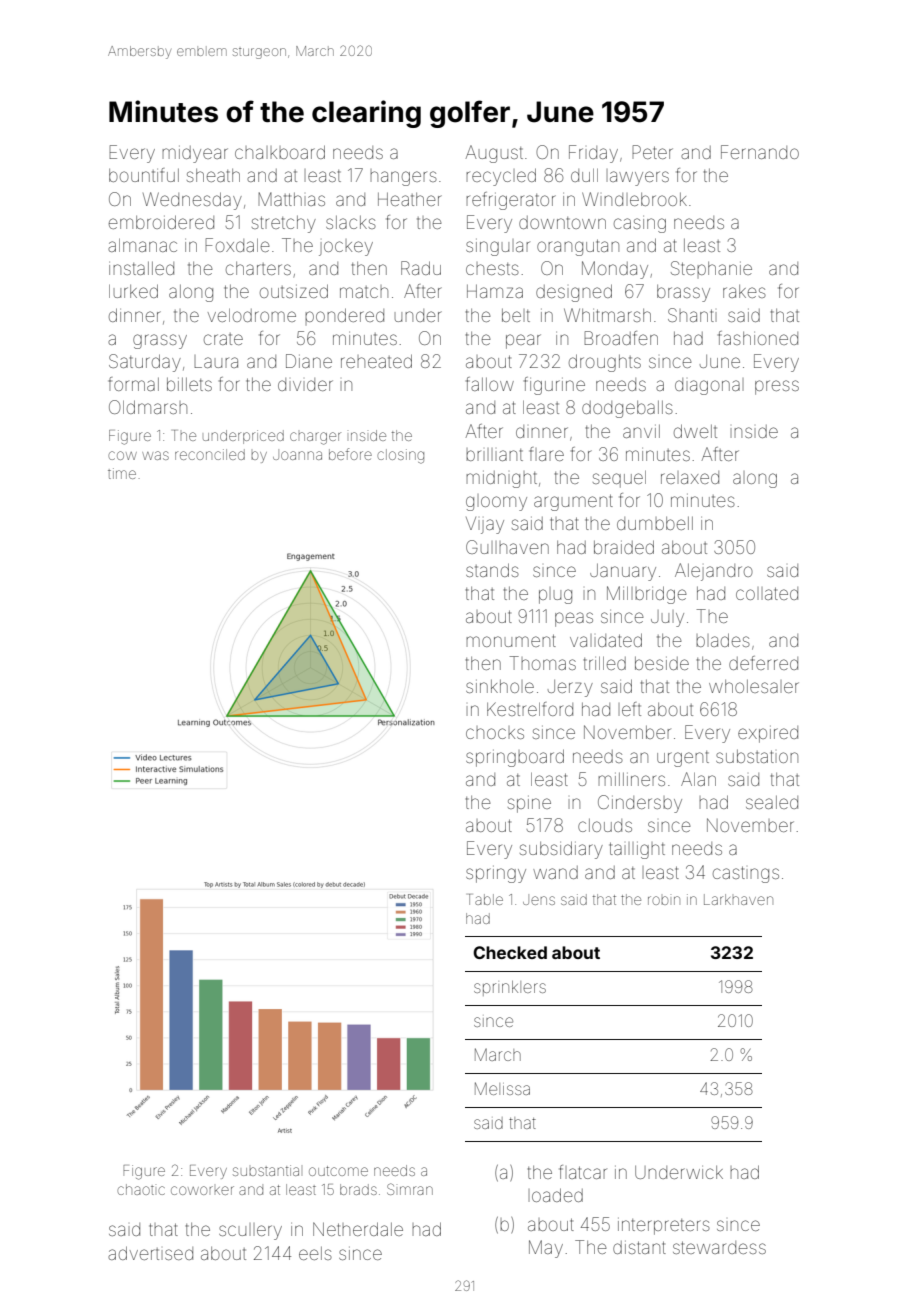  I want to click on loaded, so click(557, 1195).
